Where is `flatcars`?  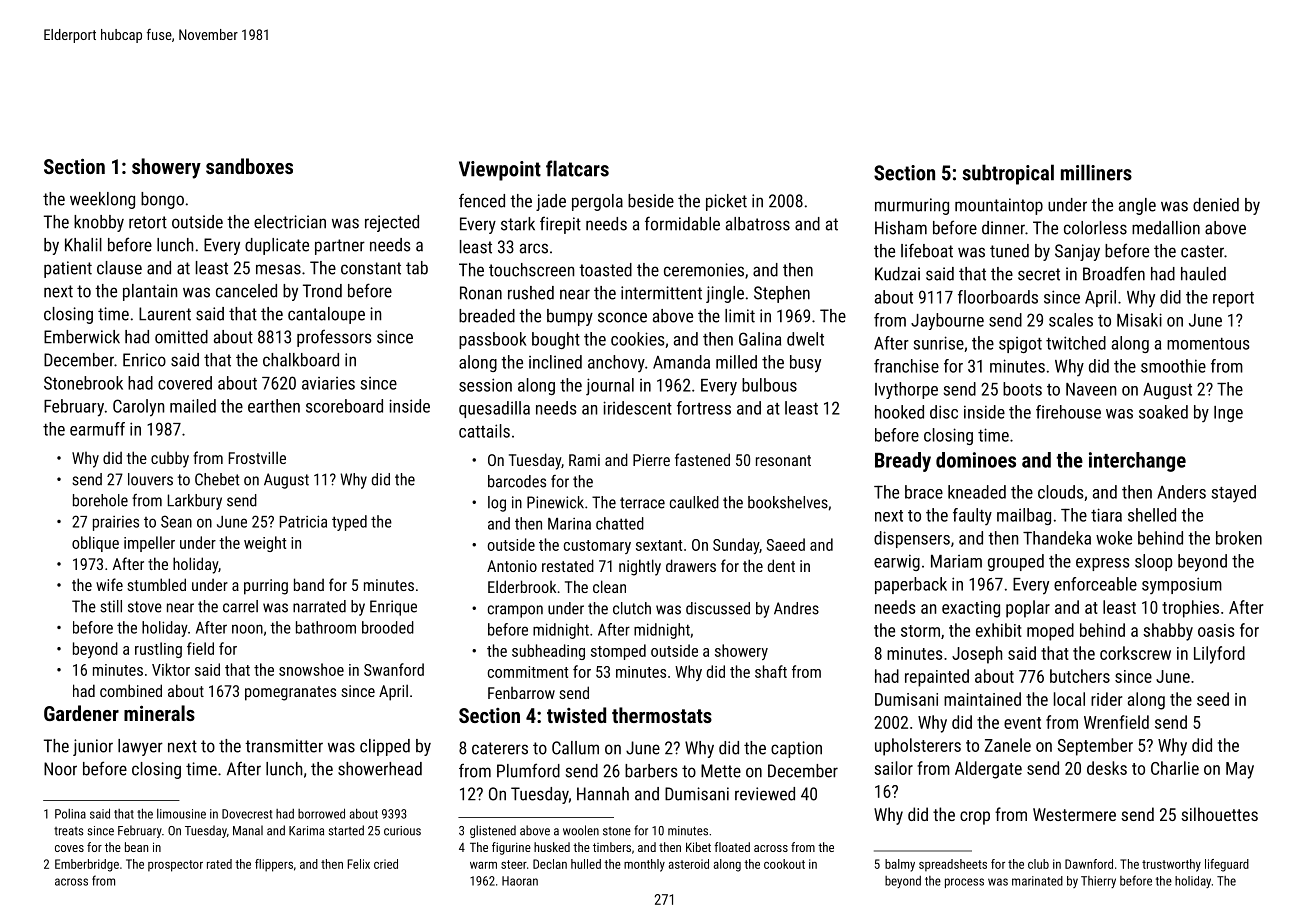
flatcars is located at coordinates (577, 168).
